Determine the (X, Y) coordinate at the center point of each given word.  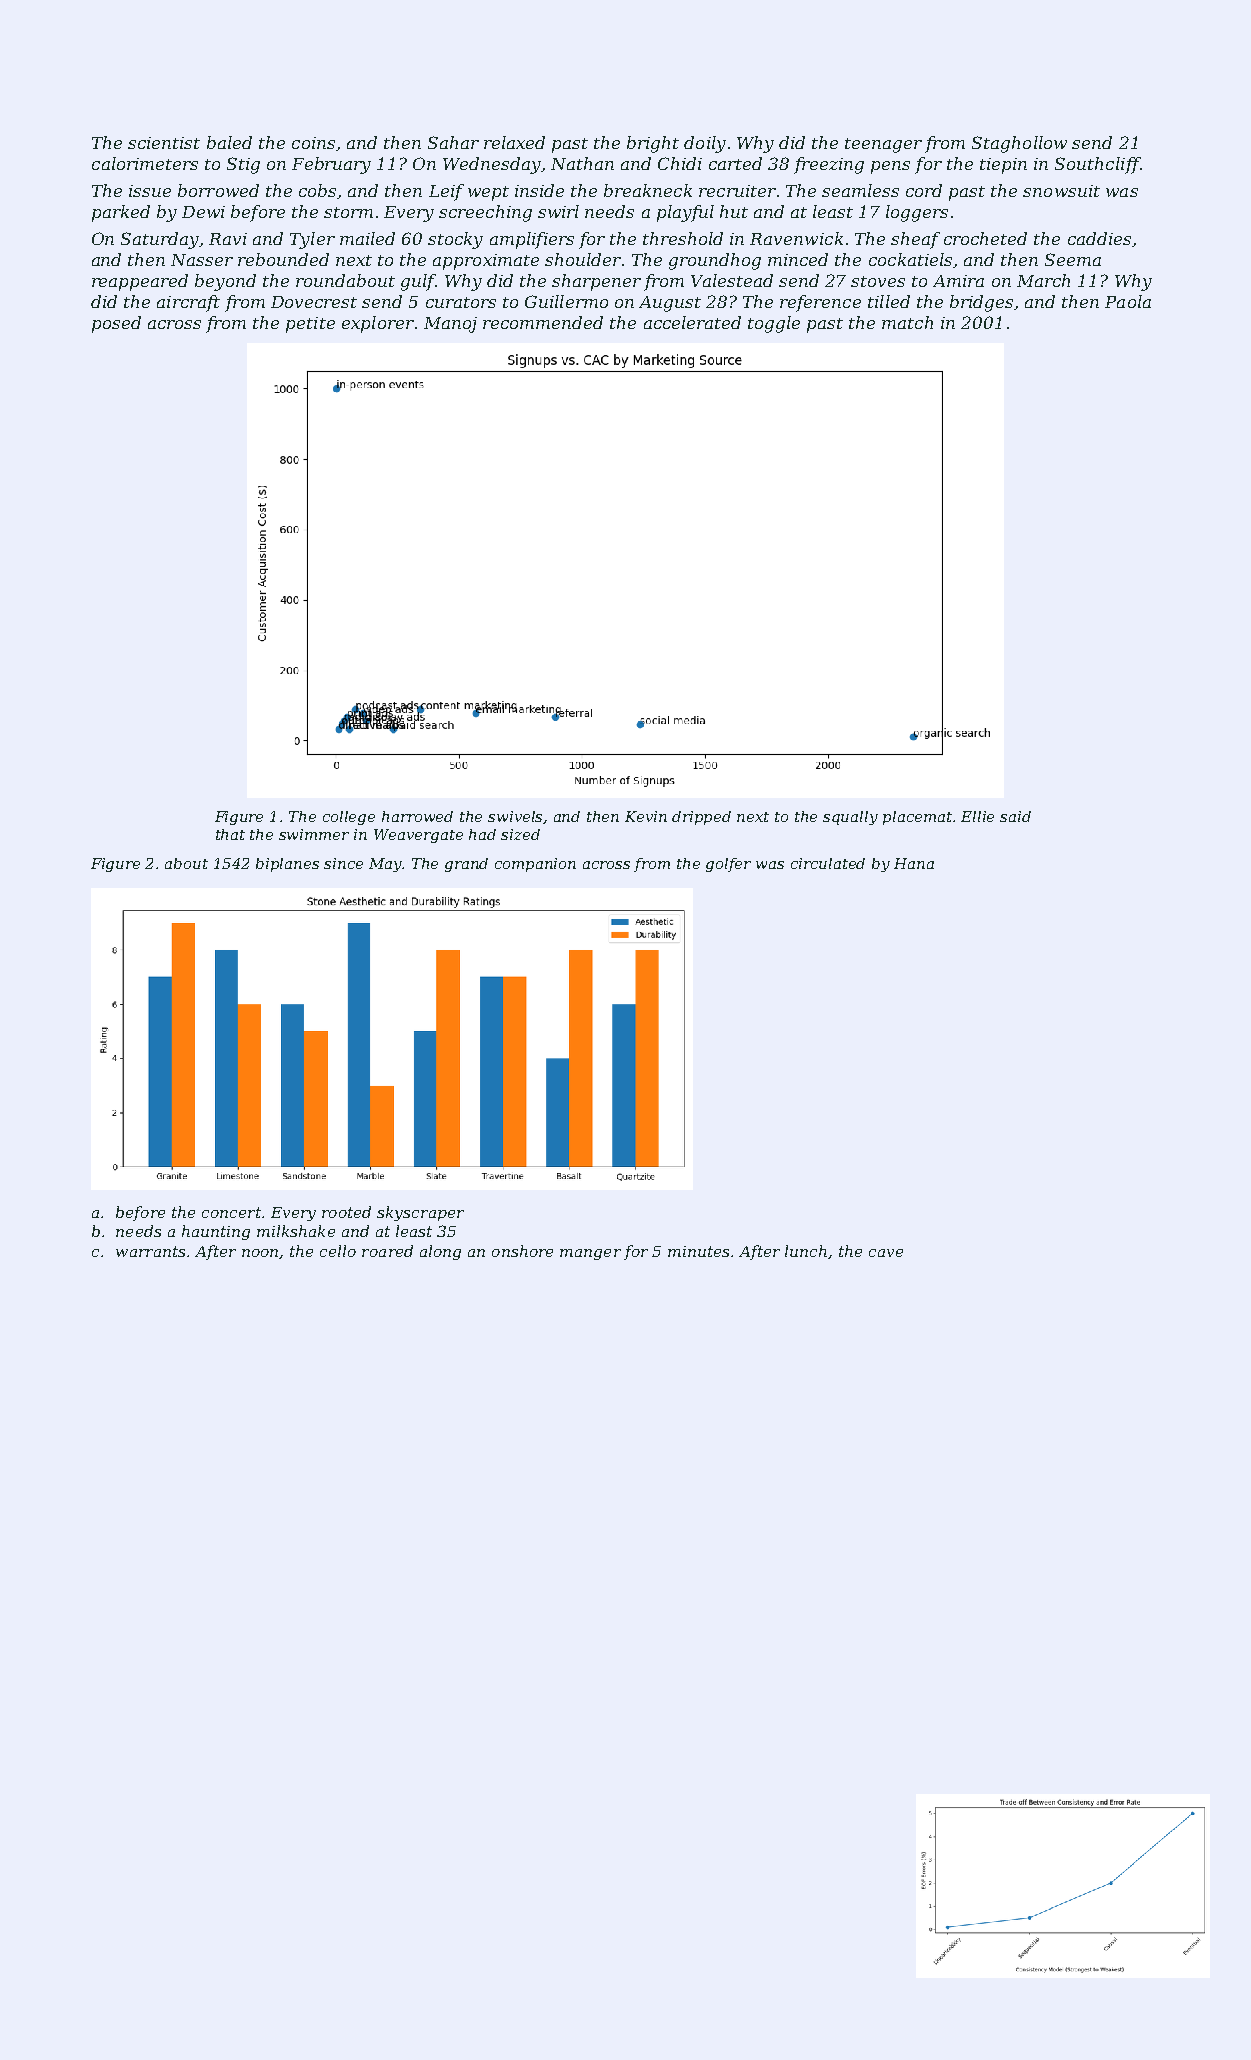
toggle (774, 324)
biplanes (287, 865)
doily (705, 144)
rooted (346, 1212)
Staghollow (1019, 144)
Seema (1073, 259)
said (1015, 816)
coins (313, 143)
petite (310, 325)
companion (535, 865)
